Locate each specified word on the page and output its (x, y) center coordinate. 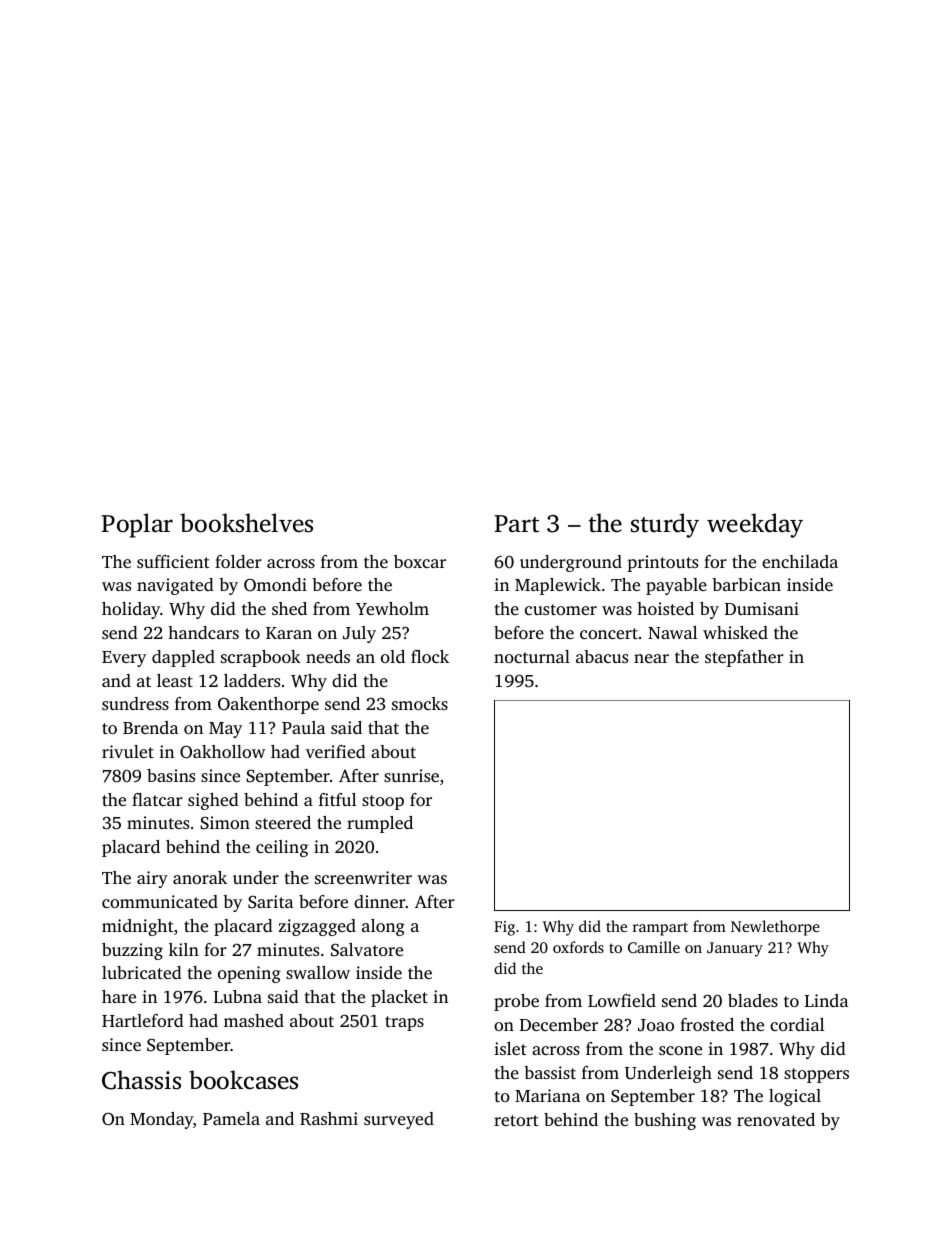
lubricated (142, 972)
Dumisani (762, 608)
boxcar (420, 561)
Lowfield (622, 1000)
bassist (550, 1072)
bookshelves (246, 523)
